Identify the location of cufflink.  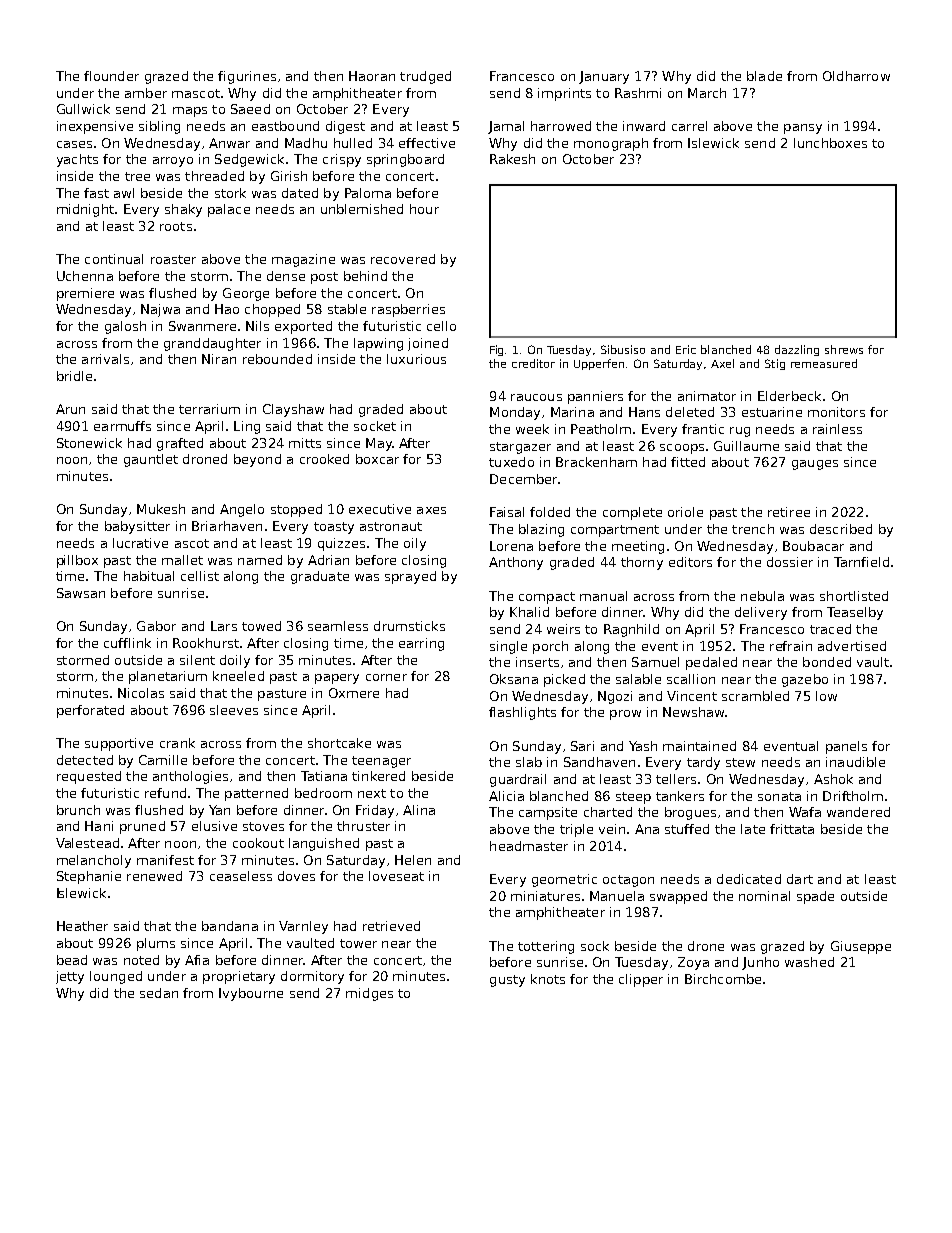
(127, 643).
